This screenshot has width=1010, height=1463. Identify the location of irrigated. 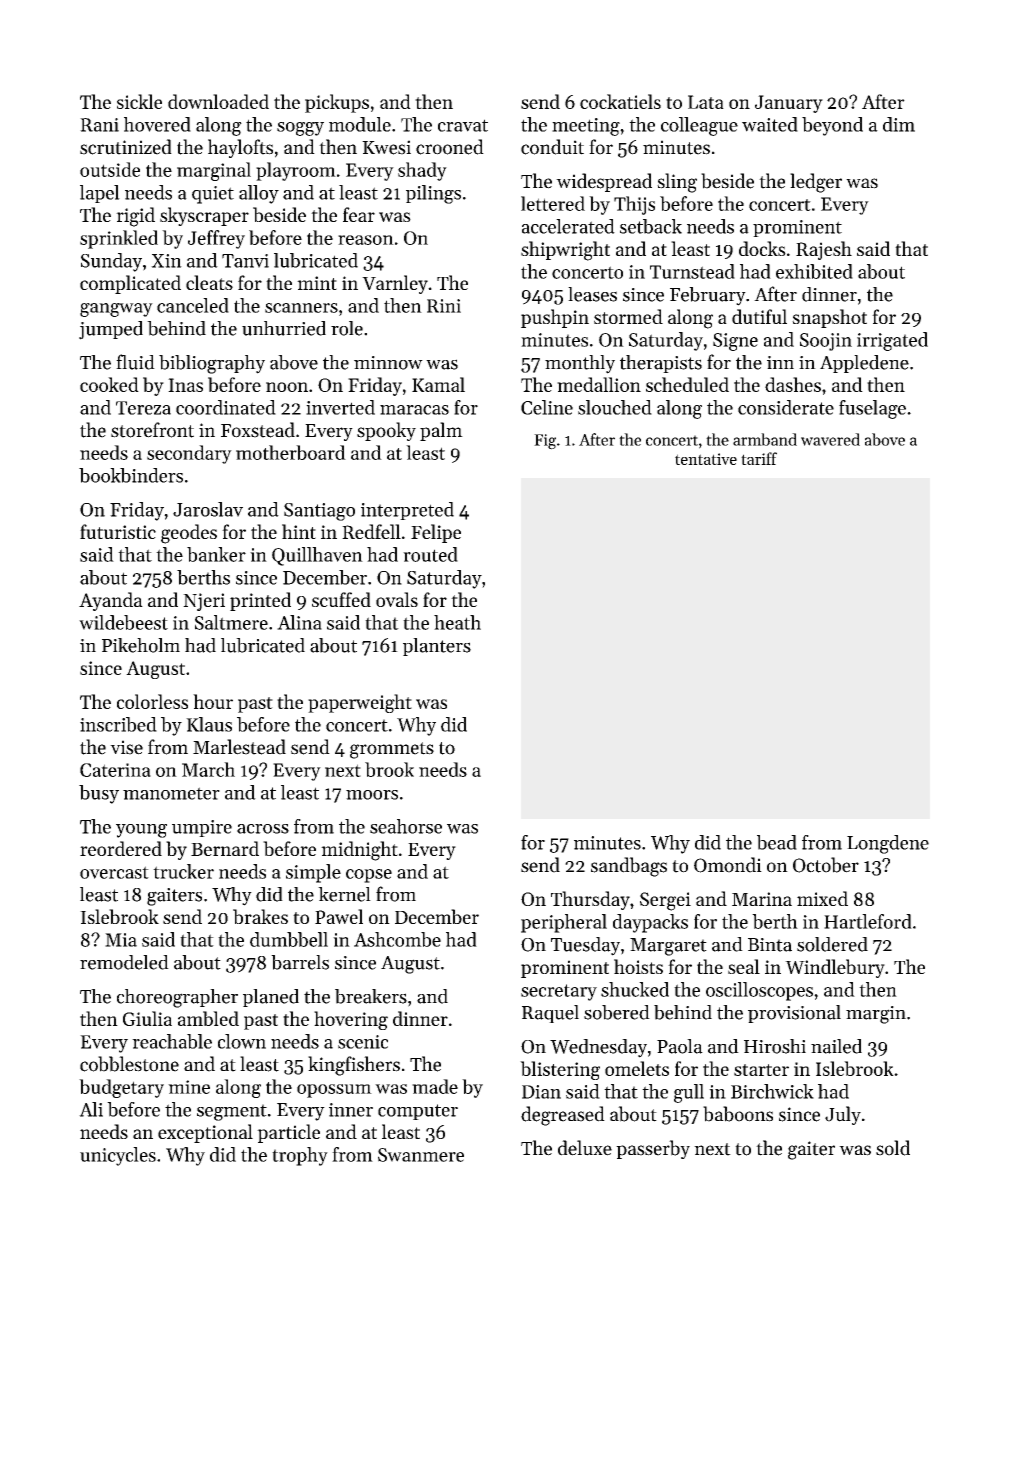
(892, 341).
